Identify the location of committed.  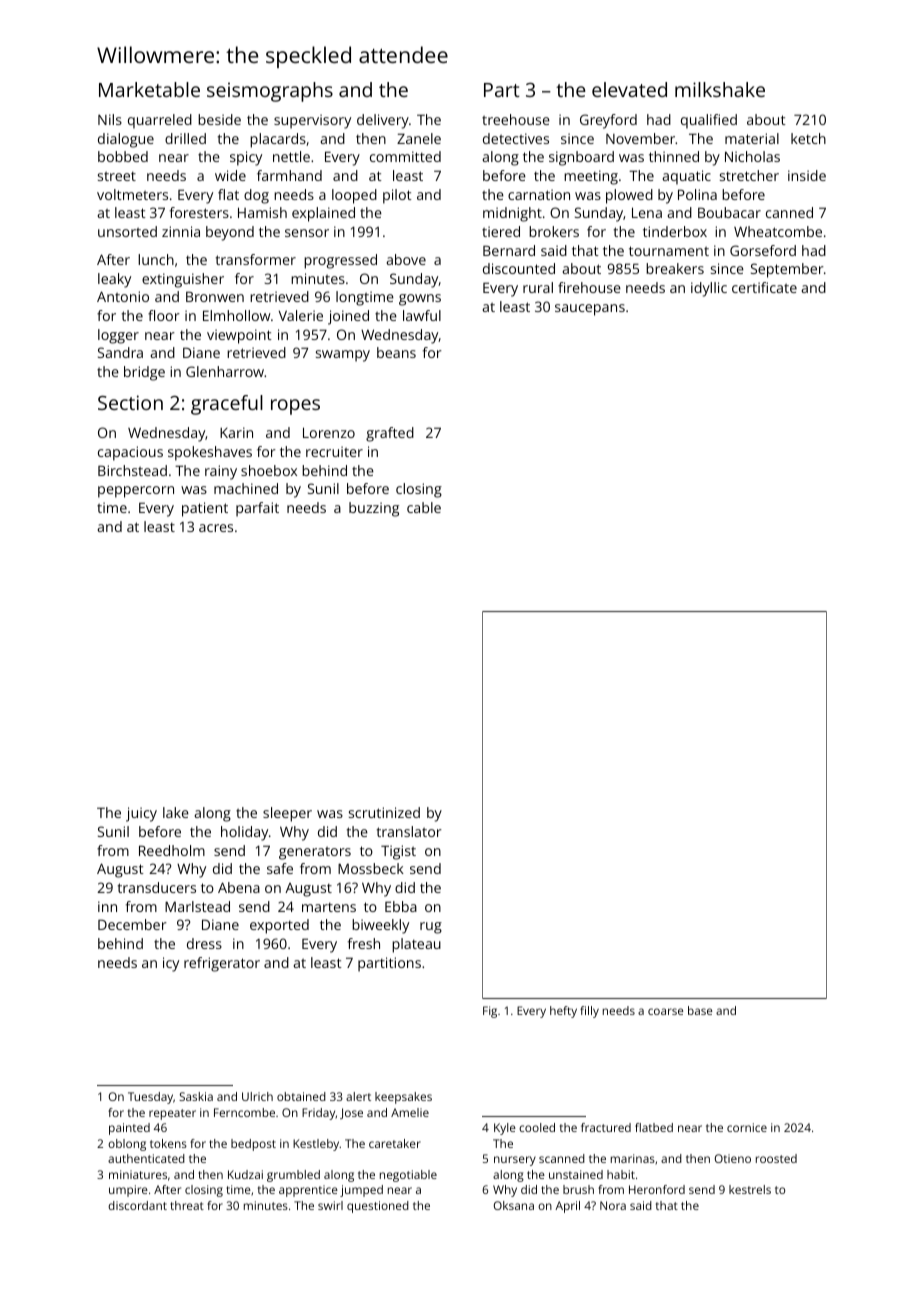
(405, 156).
